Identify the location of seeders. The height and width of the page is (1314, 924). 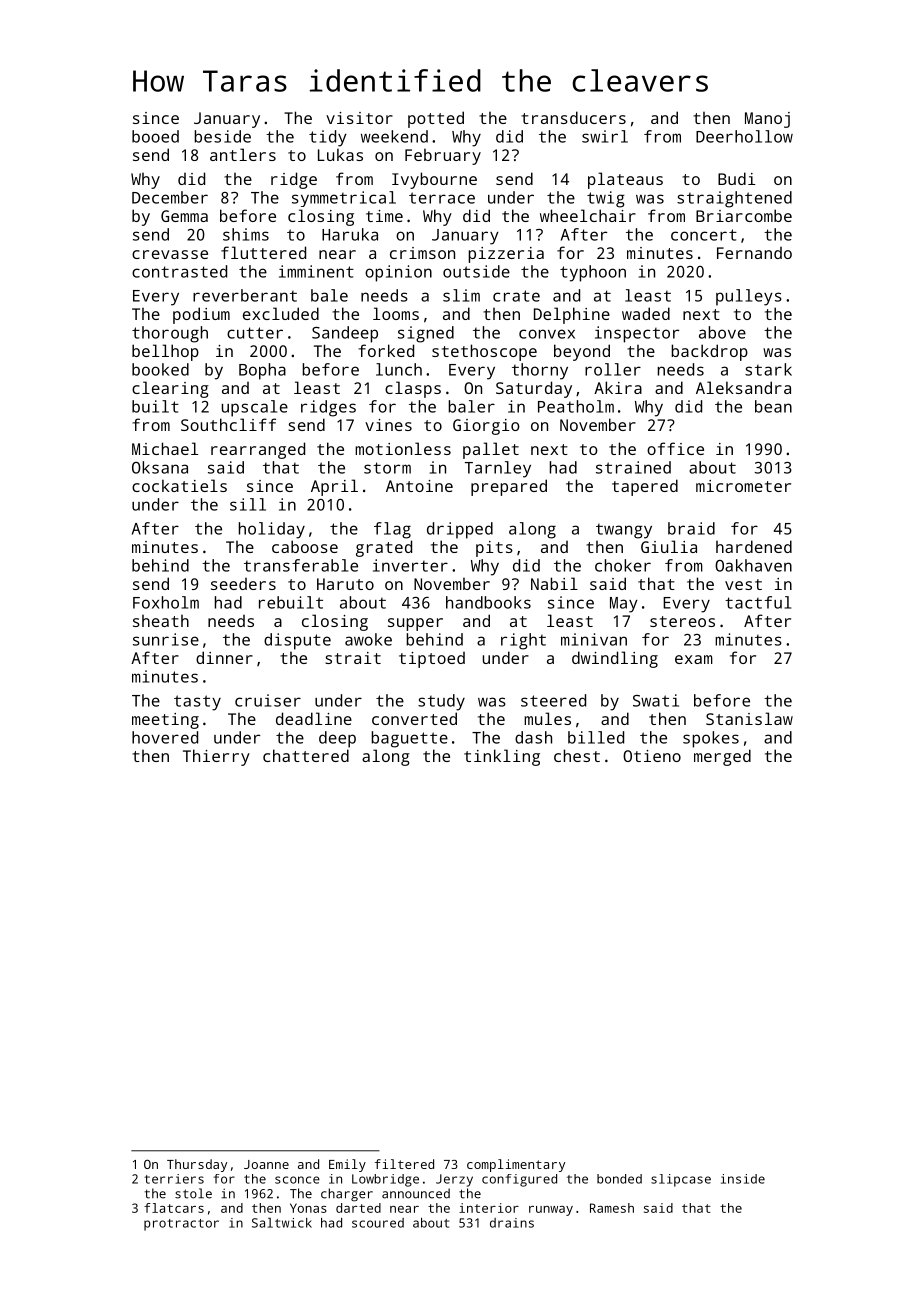
(243, 584).
